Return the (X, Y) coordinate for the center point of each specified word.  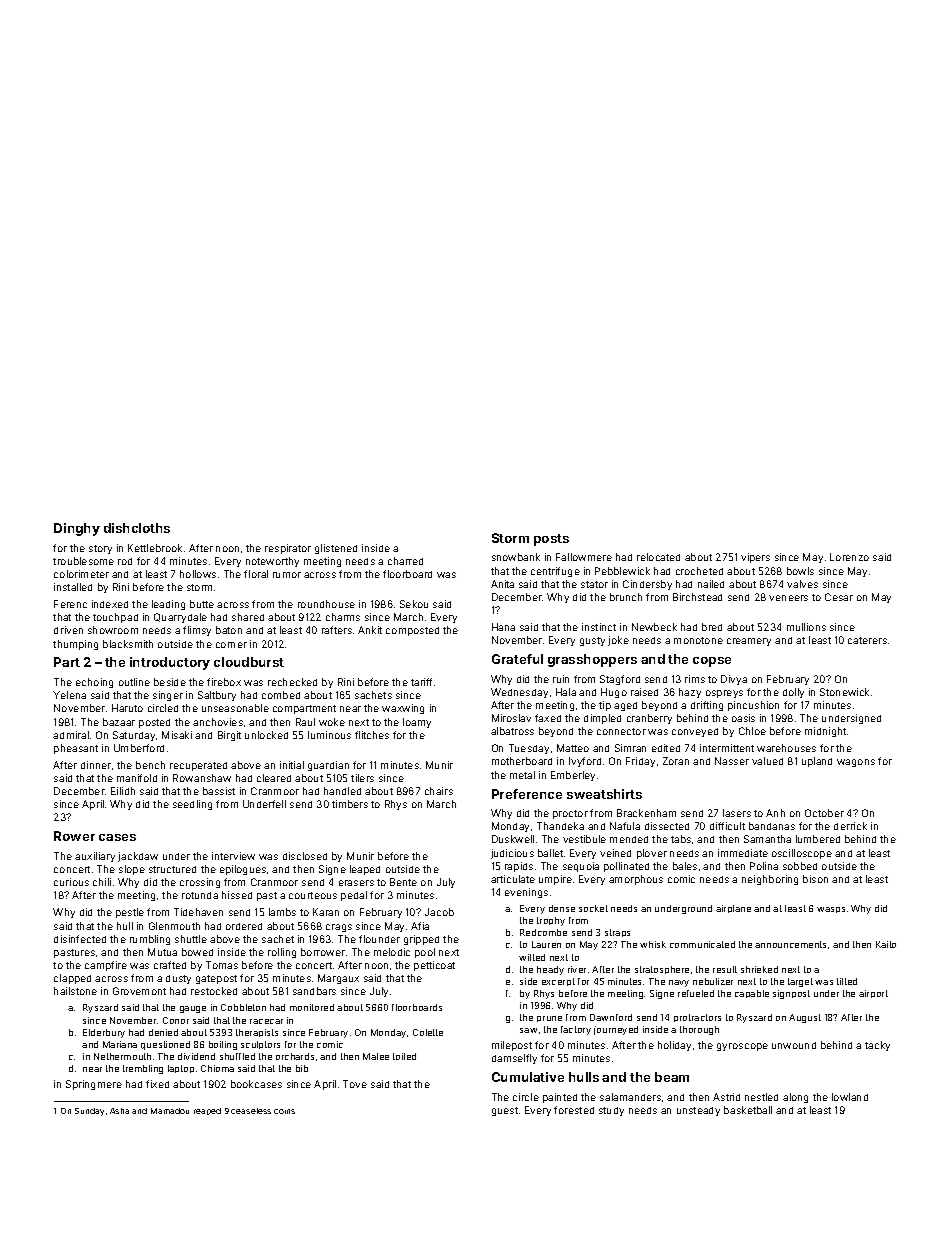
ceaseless (251, 1111)
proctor (570, 814)
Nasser (732, 761)
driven (68, 630)
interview (233, 856)
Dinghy (77, 529)
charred (405, 561)
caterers (867, 640)
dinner (96, 765)
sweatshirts (604, 794)
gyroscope (742, 1047)
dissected (667, 826)
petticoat (434, 966)
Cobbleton (243, 1007)
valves (802, 584)
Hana (503, 627)
